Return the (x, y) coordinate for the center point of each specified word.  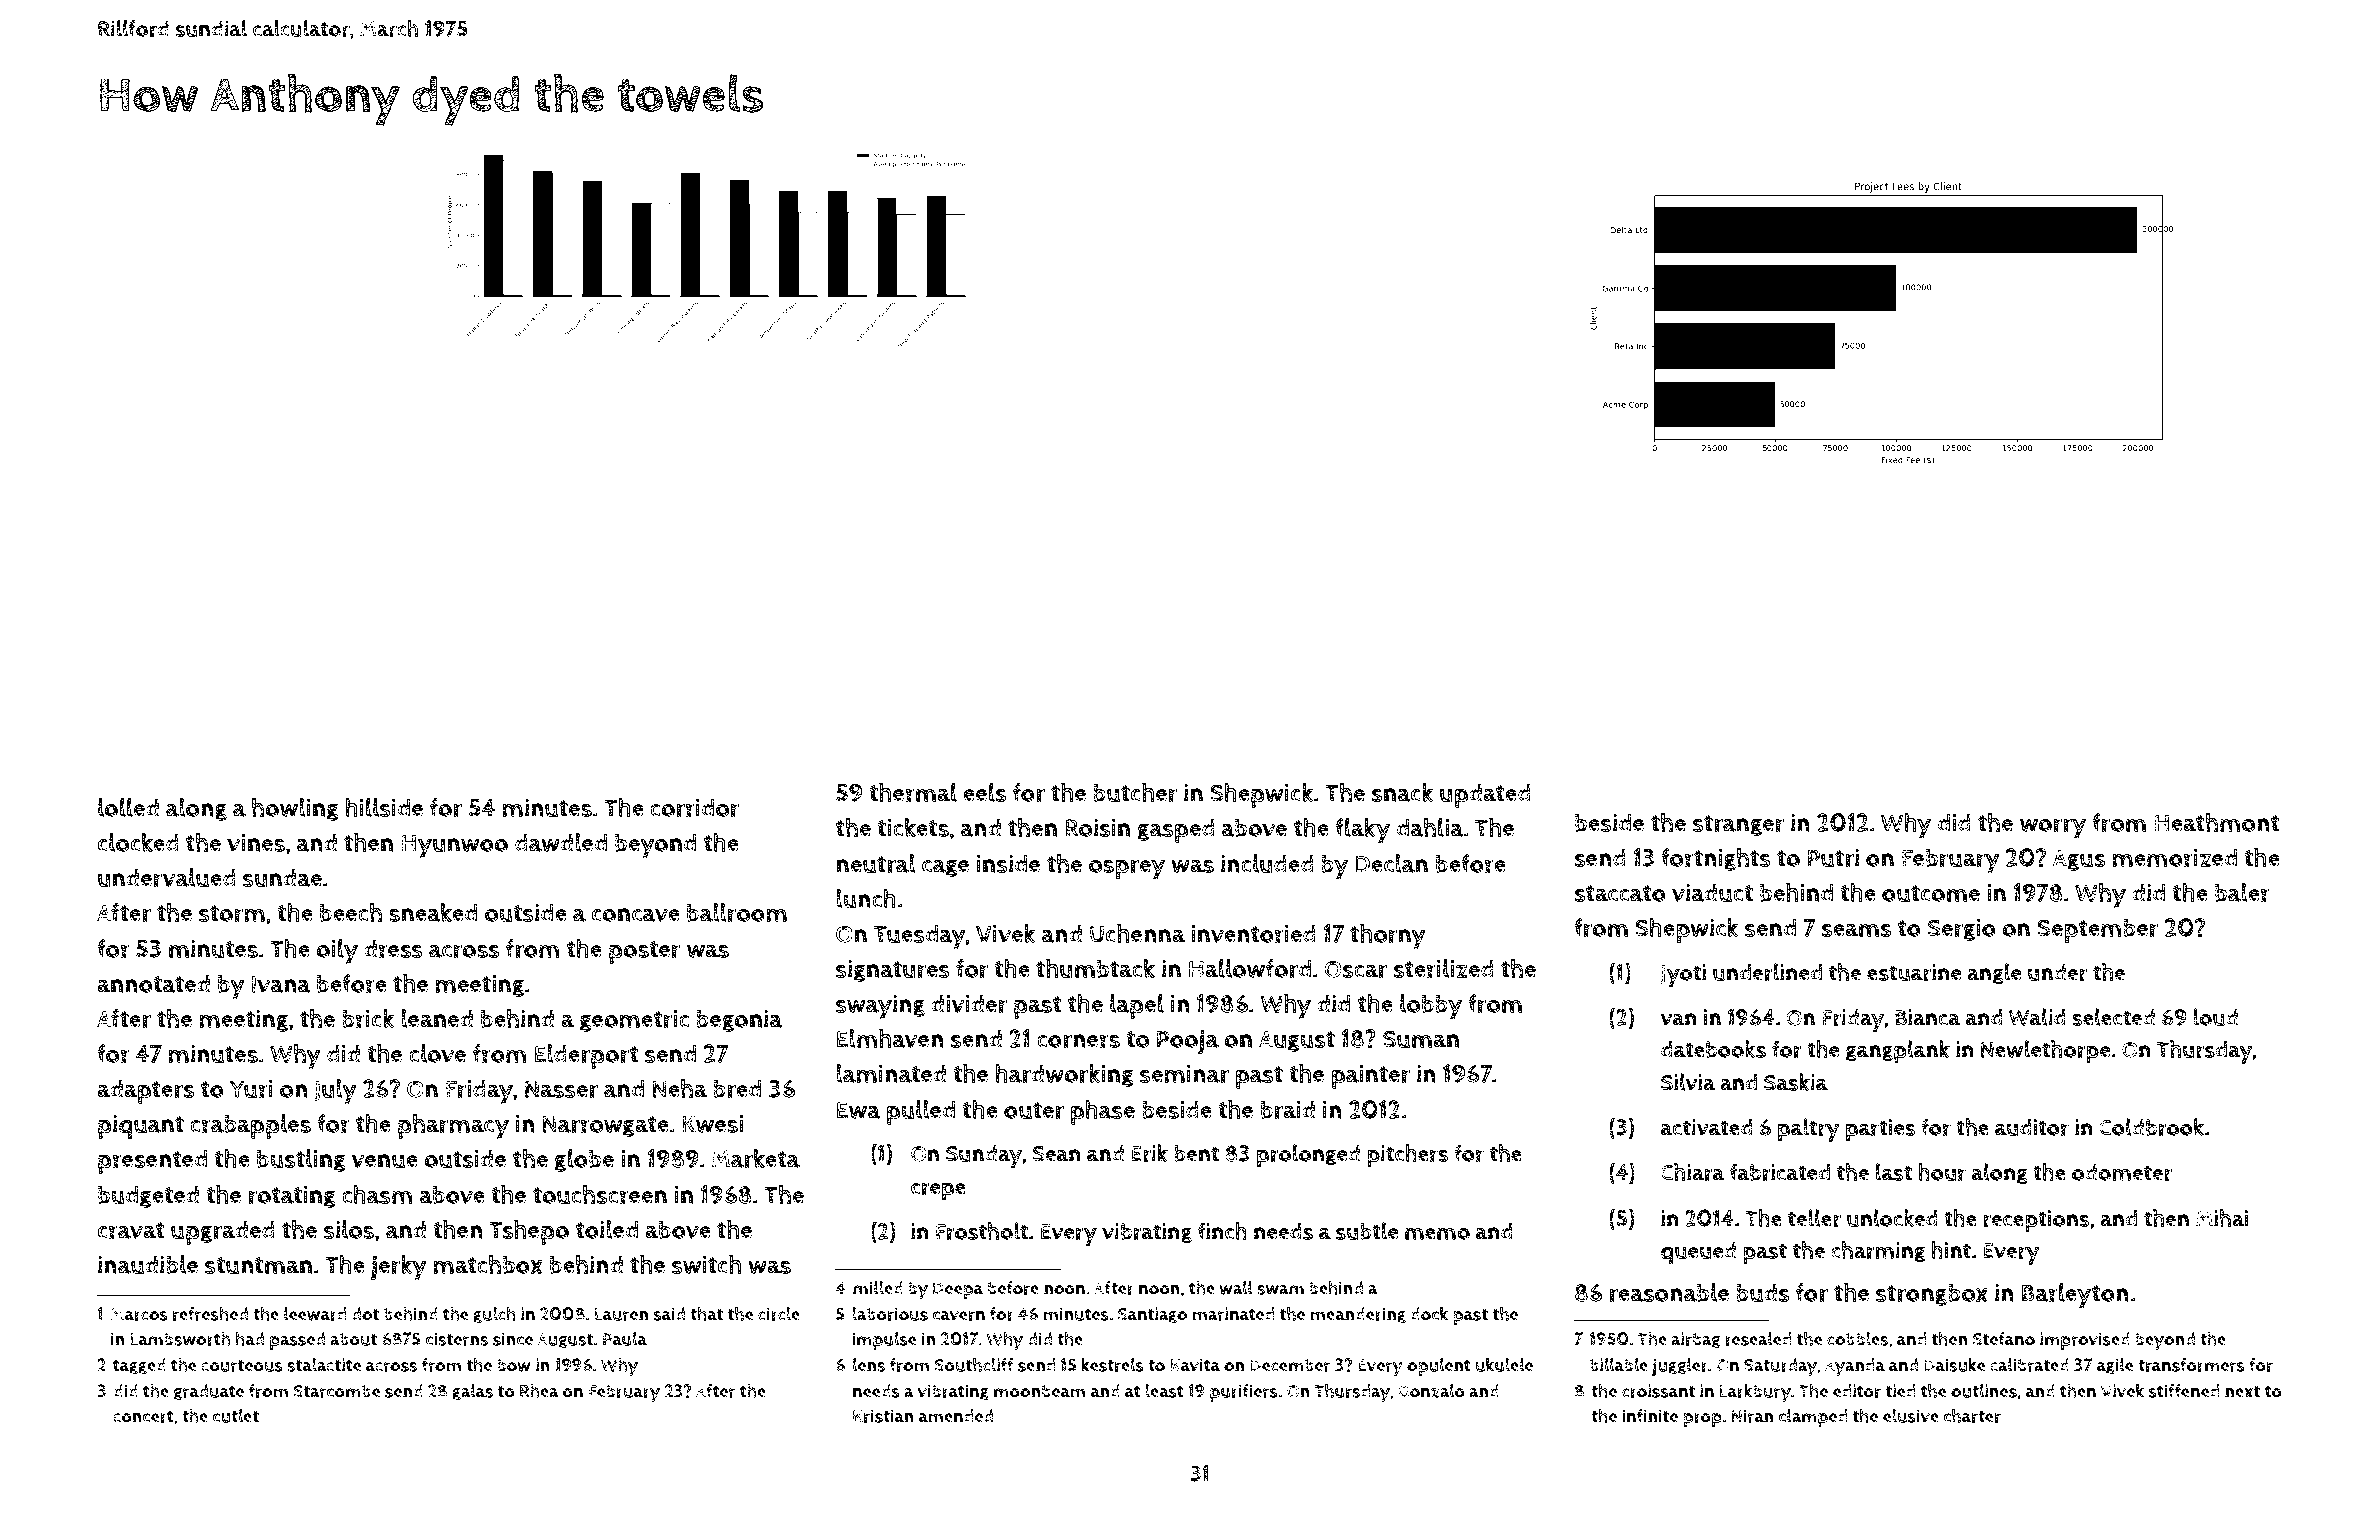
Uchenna (1137, 933)
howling (295, 809)
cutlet (236, 1416)
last (1894, 1172)
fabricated (1780, 1172)
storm (232, 914)
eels (984, 792)
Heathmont (2217, 822)
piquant (141, 1127)
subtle (1367, 1231)
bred (737, 1089)
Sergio (1962, 930)
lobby (1431, 1007)
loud (2215, 1017)
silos (349, 1229)
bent (1196, 1153)
